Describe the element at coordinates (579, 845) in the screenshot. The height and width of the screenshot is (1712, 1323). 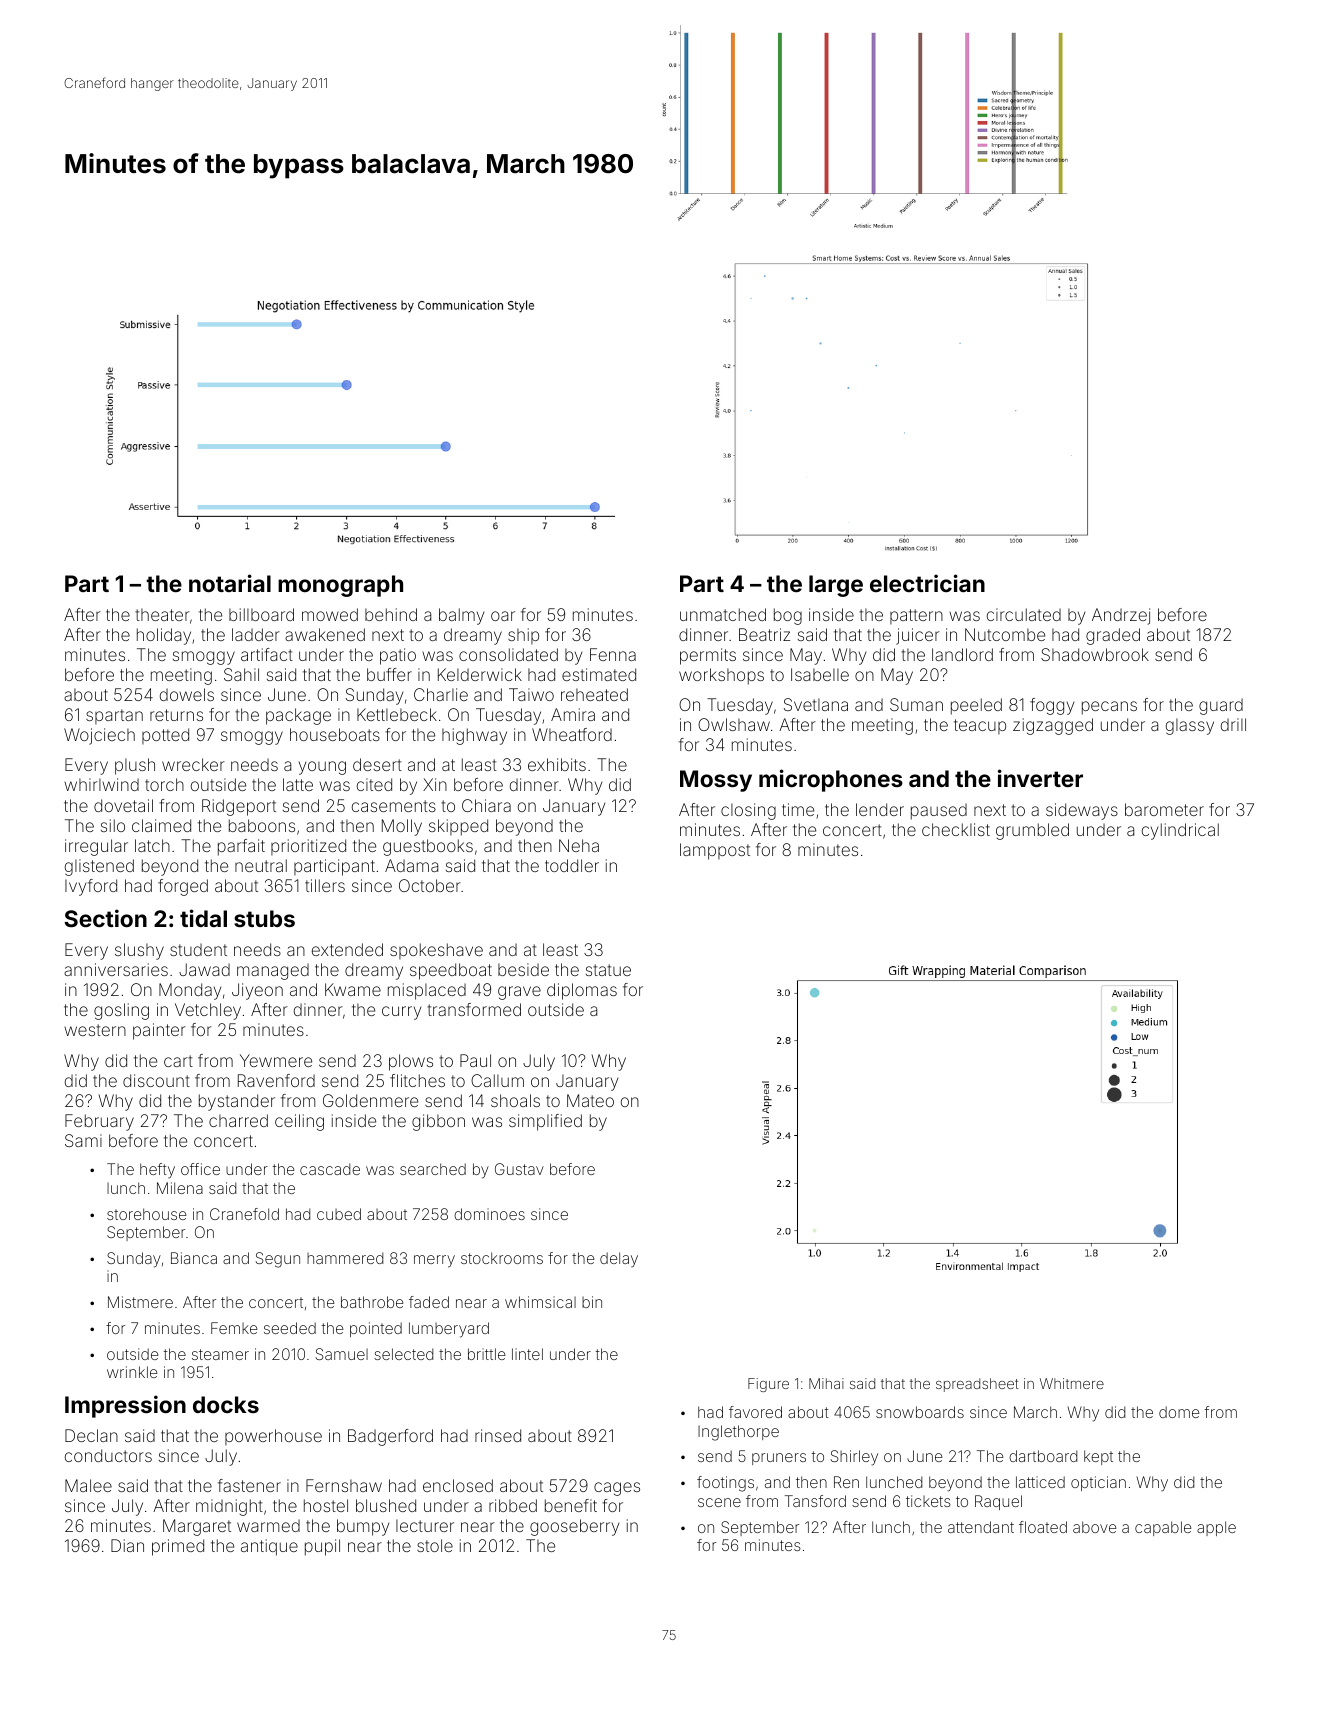
I see `Neha` at that location.
